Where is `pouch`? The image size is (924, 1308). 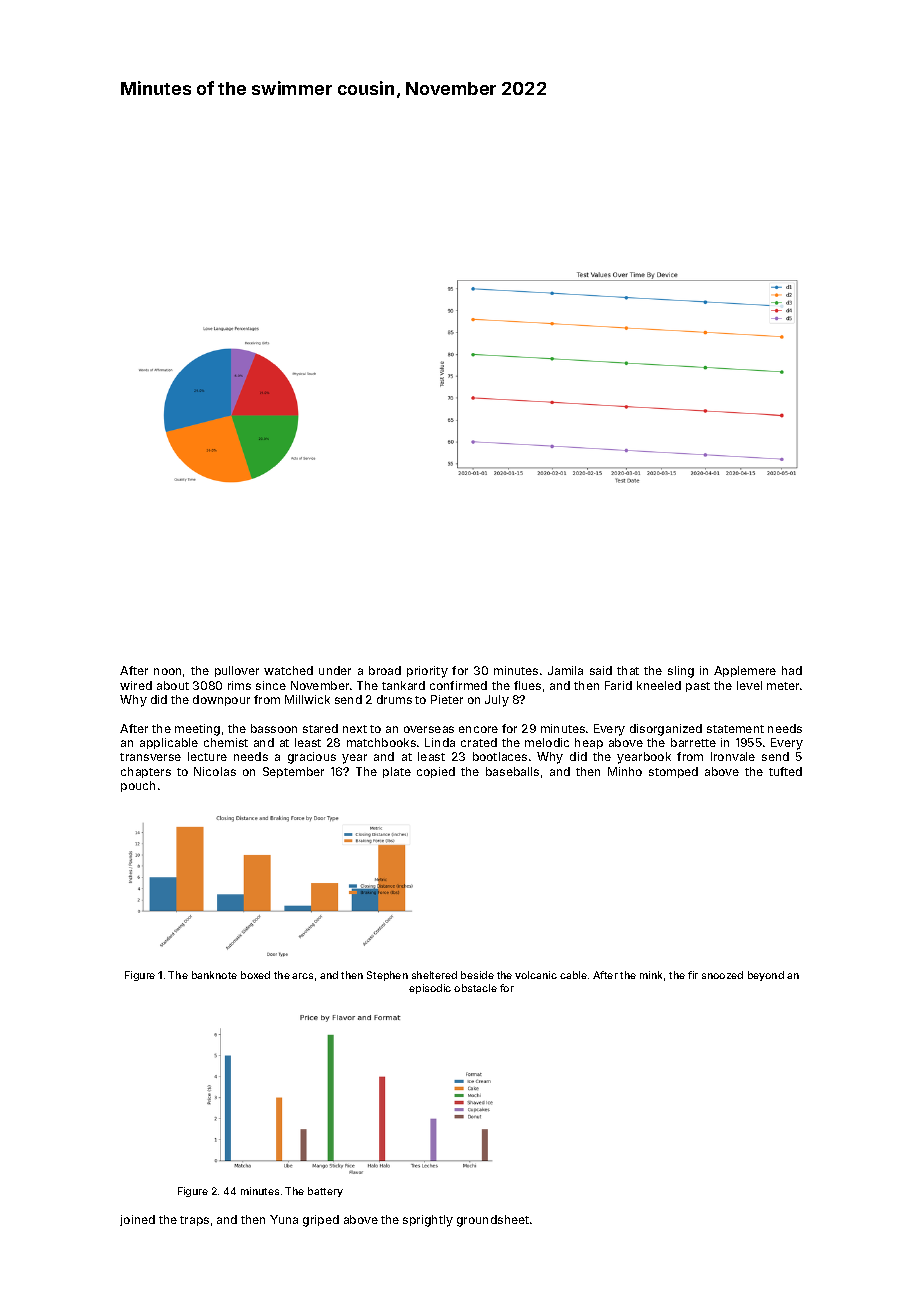
pouch is located at coordinates (138, 786).
